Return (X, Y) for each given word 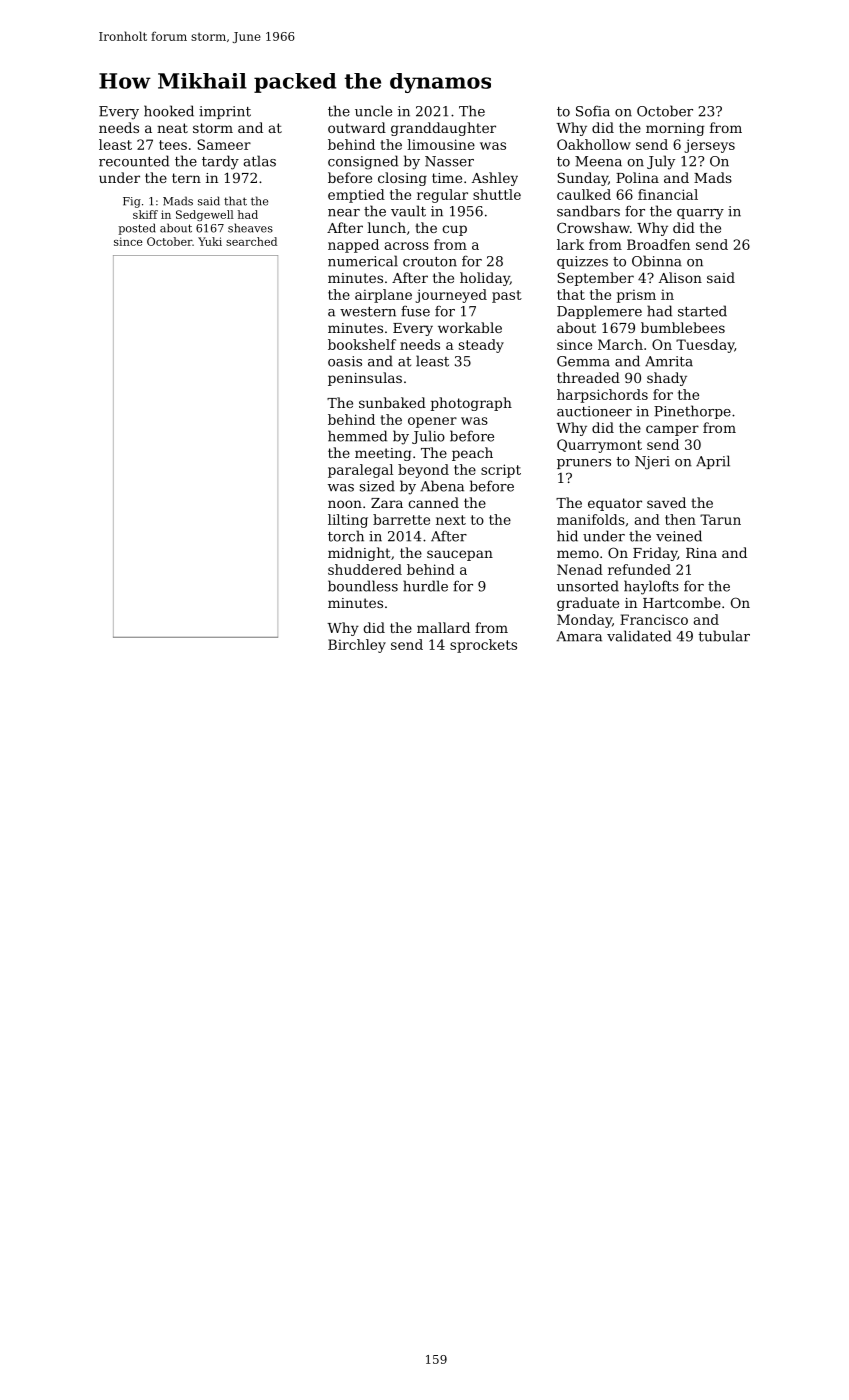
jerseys (709, 146)
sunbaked (392, 402)
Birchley (357, 646)
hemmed (357, 436)
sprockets (483, 646)
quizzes (582, 262)
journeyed (451, 296)
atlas (260, 161)
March (620, 344)
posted (137, 229)
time (447, 178)
